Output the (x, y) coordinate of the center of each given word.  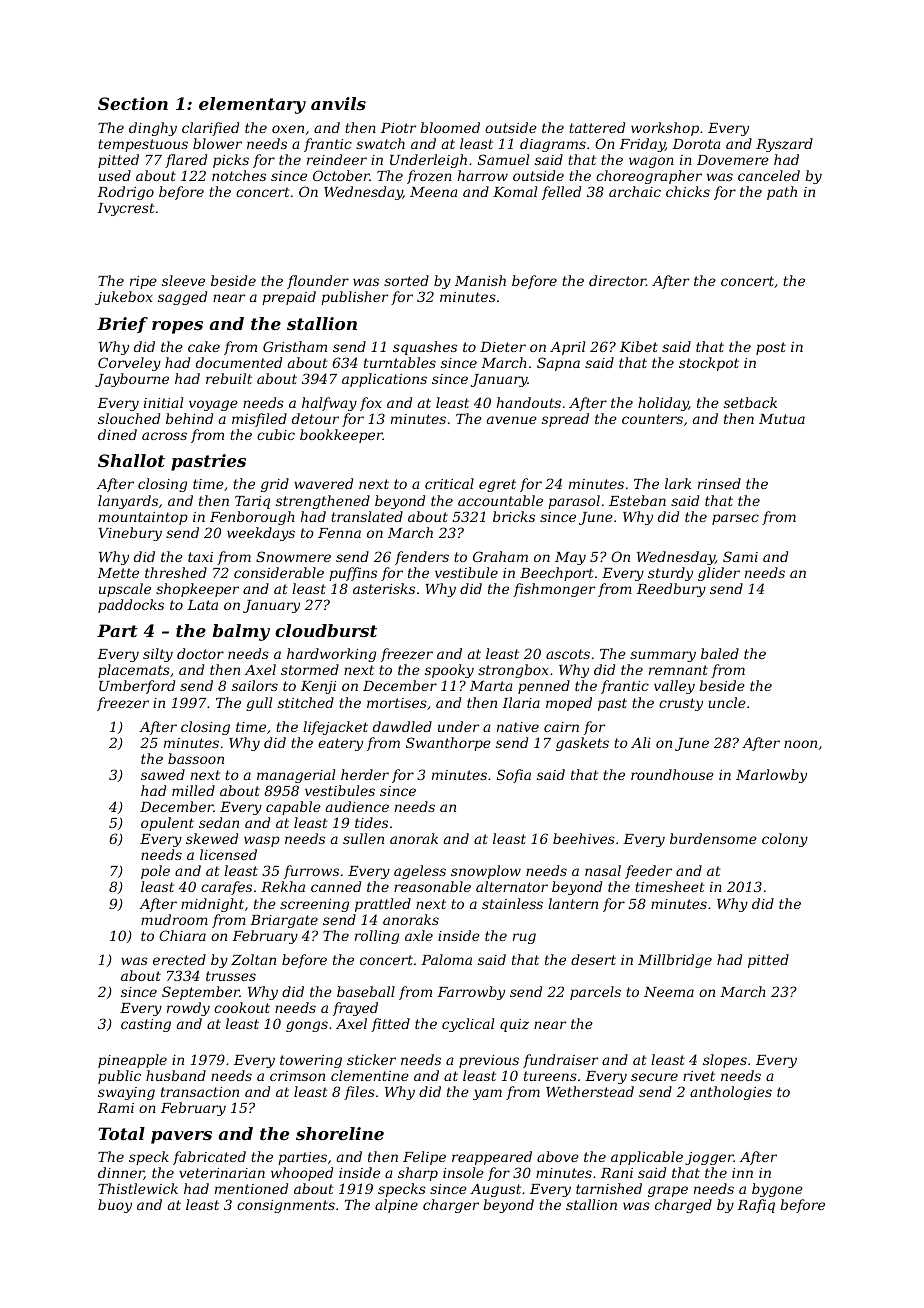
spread (565, 420)
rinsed (719, 483)
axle (419, 935)
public (119, 1077)
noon (800, 744)
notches (239, 175)
